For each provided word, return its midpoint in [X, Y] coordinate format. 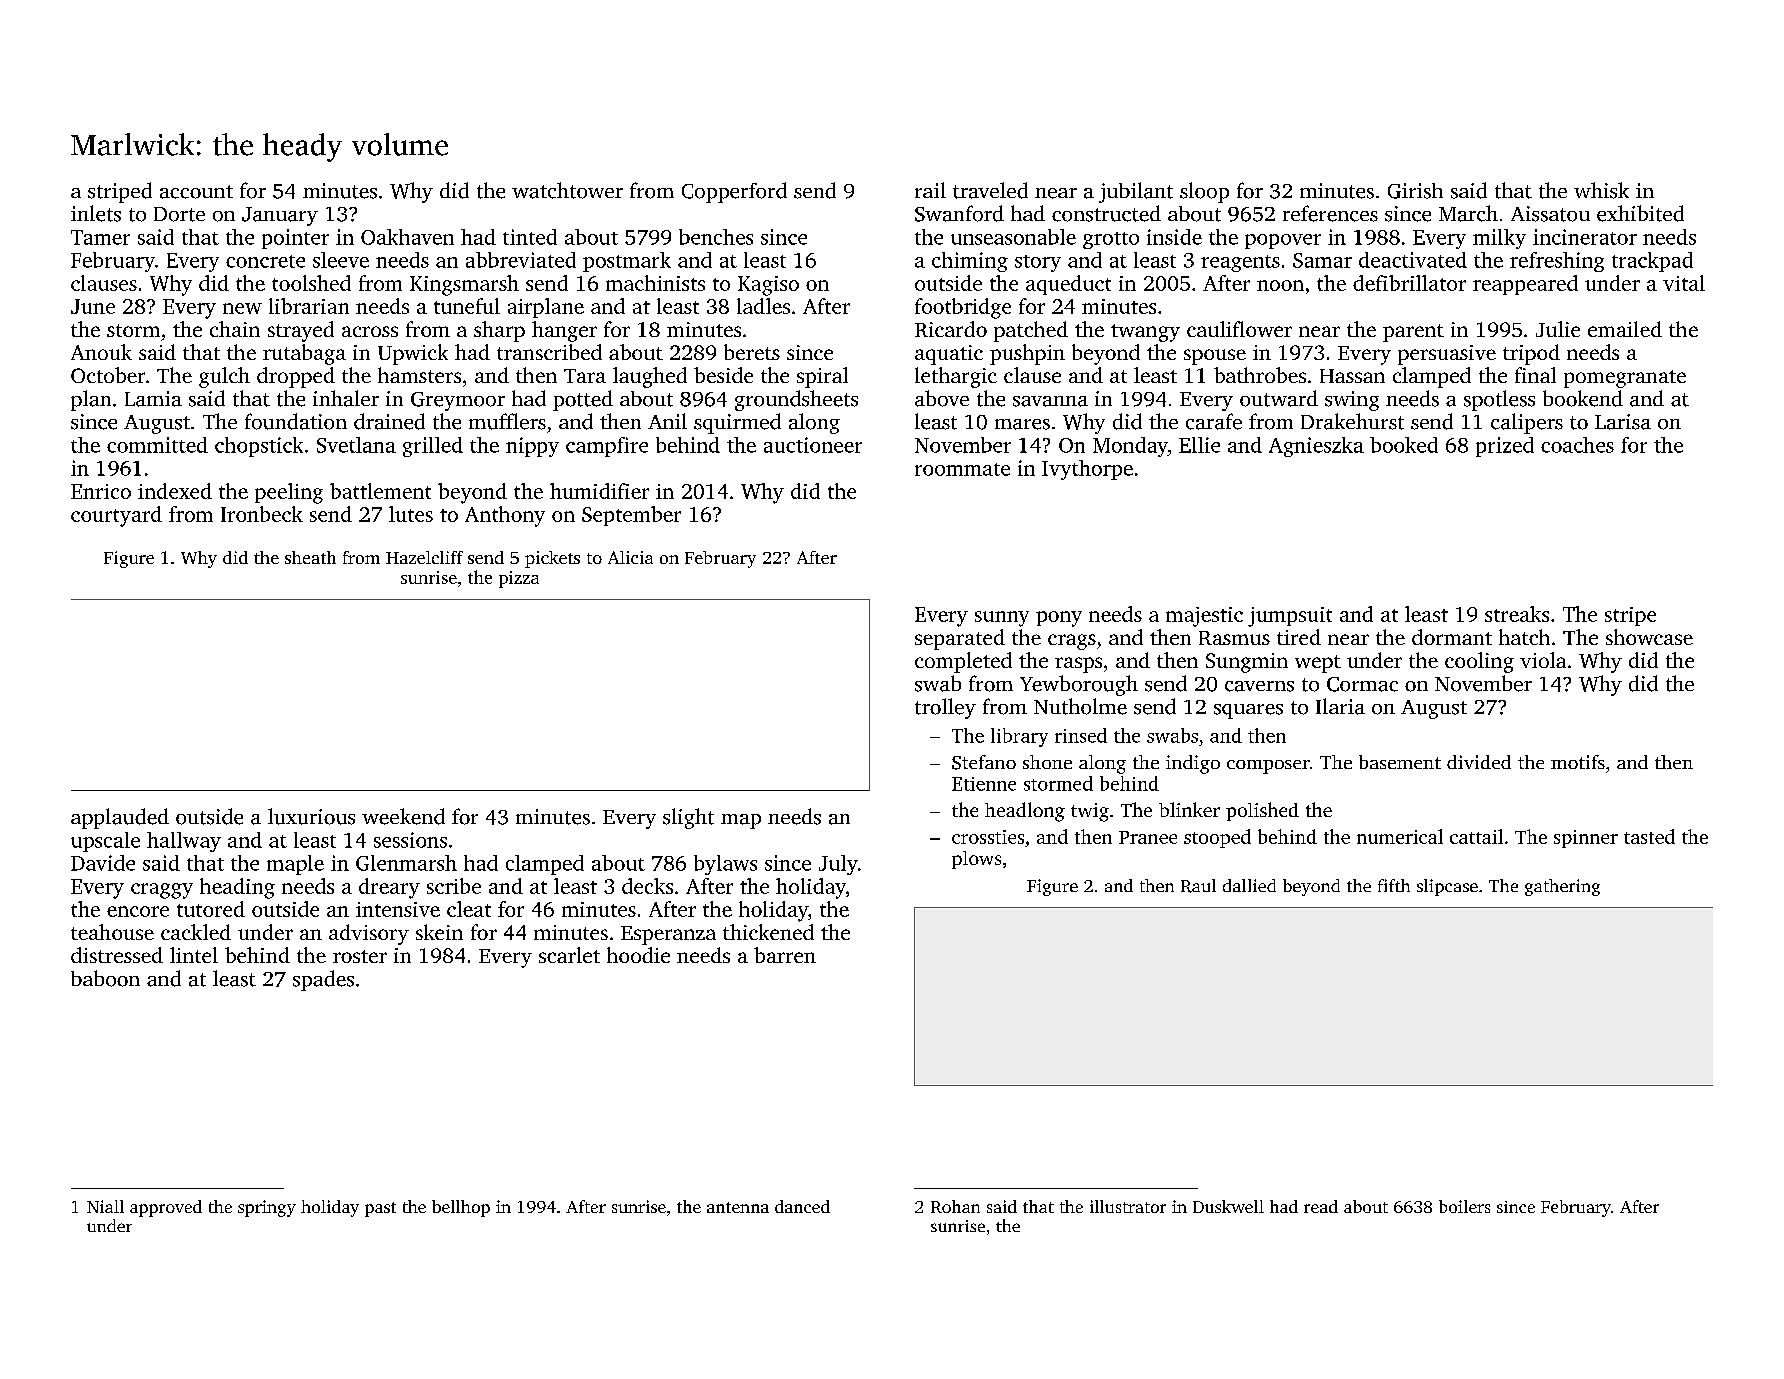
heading [237, 888]
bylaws [725, 865]
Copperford [734, 192]
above [942, 398]
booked [1404, 445]
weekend [403, 816]
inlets [96, 213]
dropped [296, 377]
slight [688, 818]
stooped [1217, 838]
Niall [105, 1206]
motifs [1578, 762]
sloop [1204, 192]
